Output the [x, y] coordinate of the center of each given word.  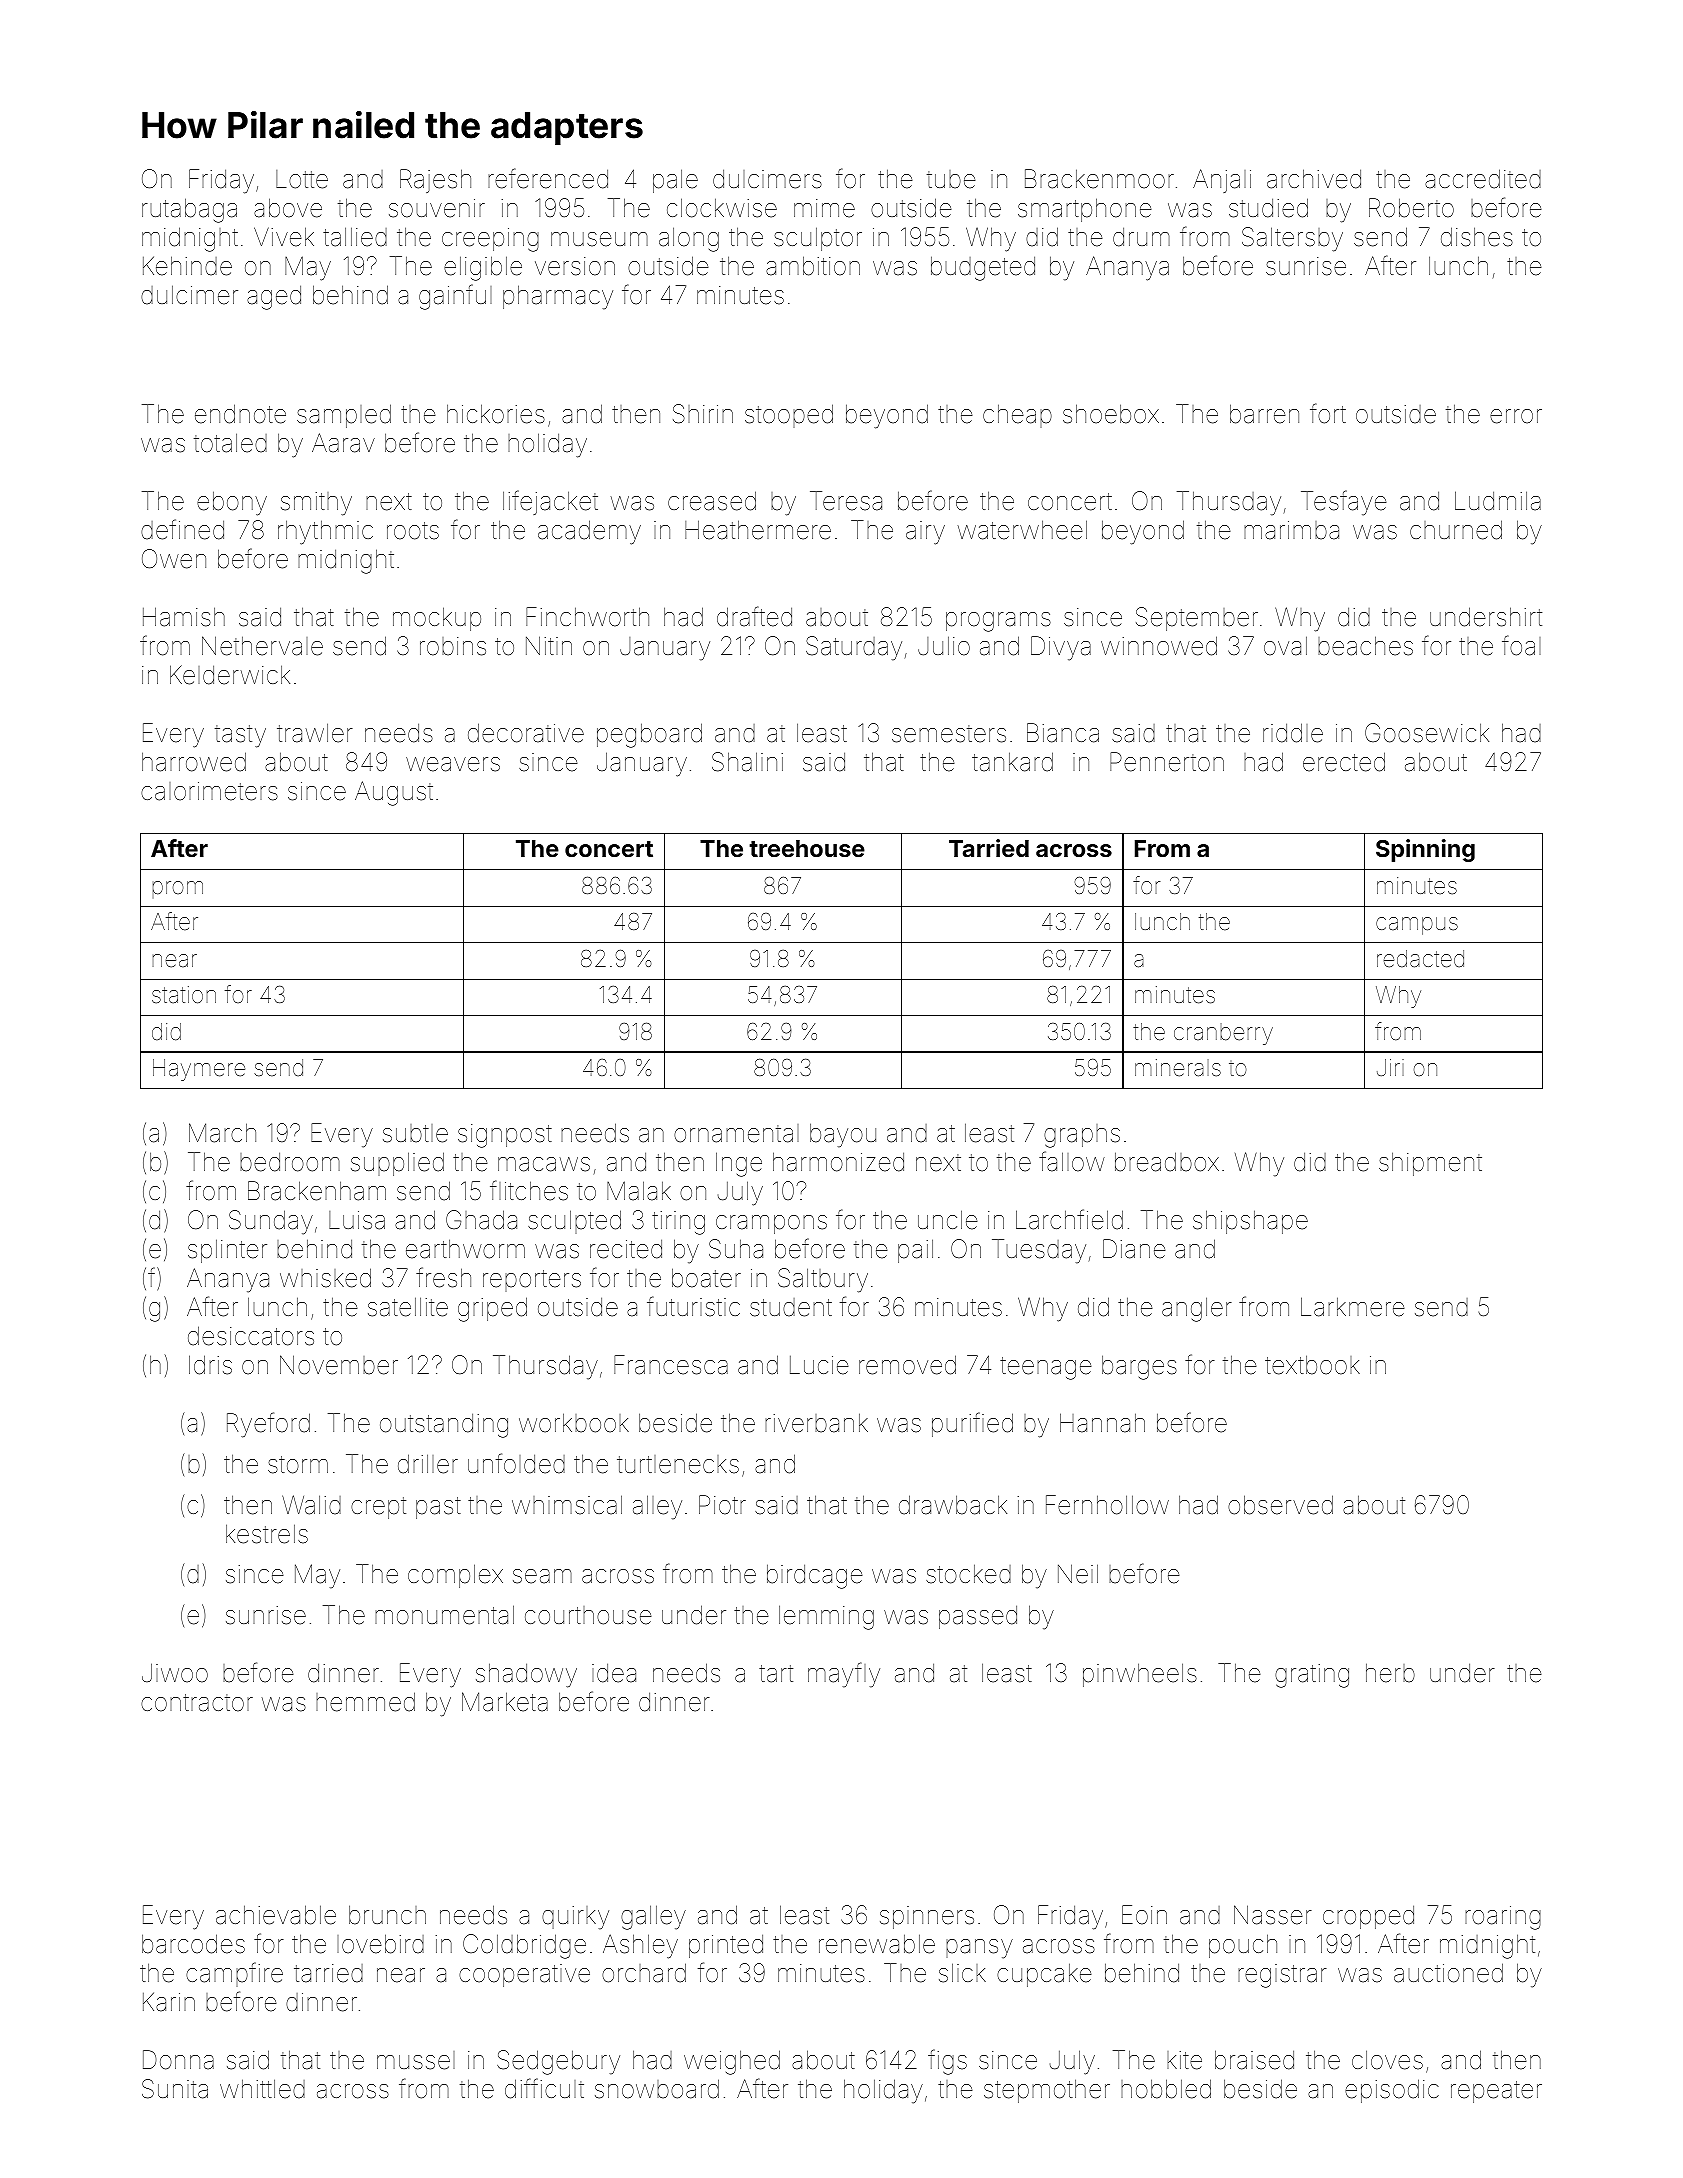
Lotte [302, 179]
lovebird [380, 1944]
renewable [877, 1944]
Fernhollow [1107, 1505]
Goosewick [1427, 733]
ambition [813, 266]
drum [1141, 237]
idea [614, 1673]
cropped [1368, 1917]
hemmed [365, 1702]
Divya [1061, 648]
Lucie [819, 1365]
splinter [227, 1251]
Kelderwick [230, 675]
